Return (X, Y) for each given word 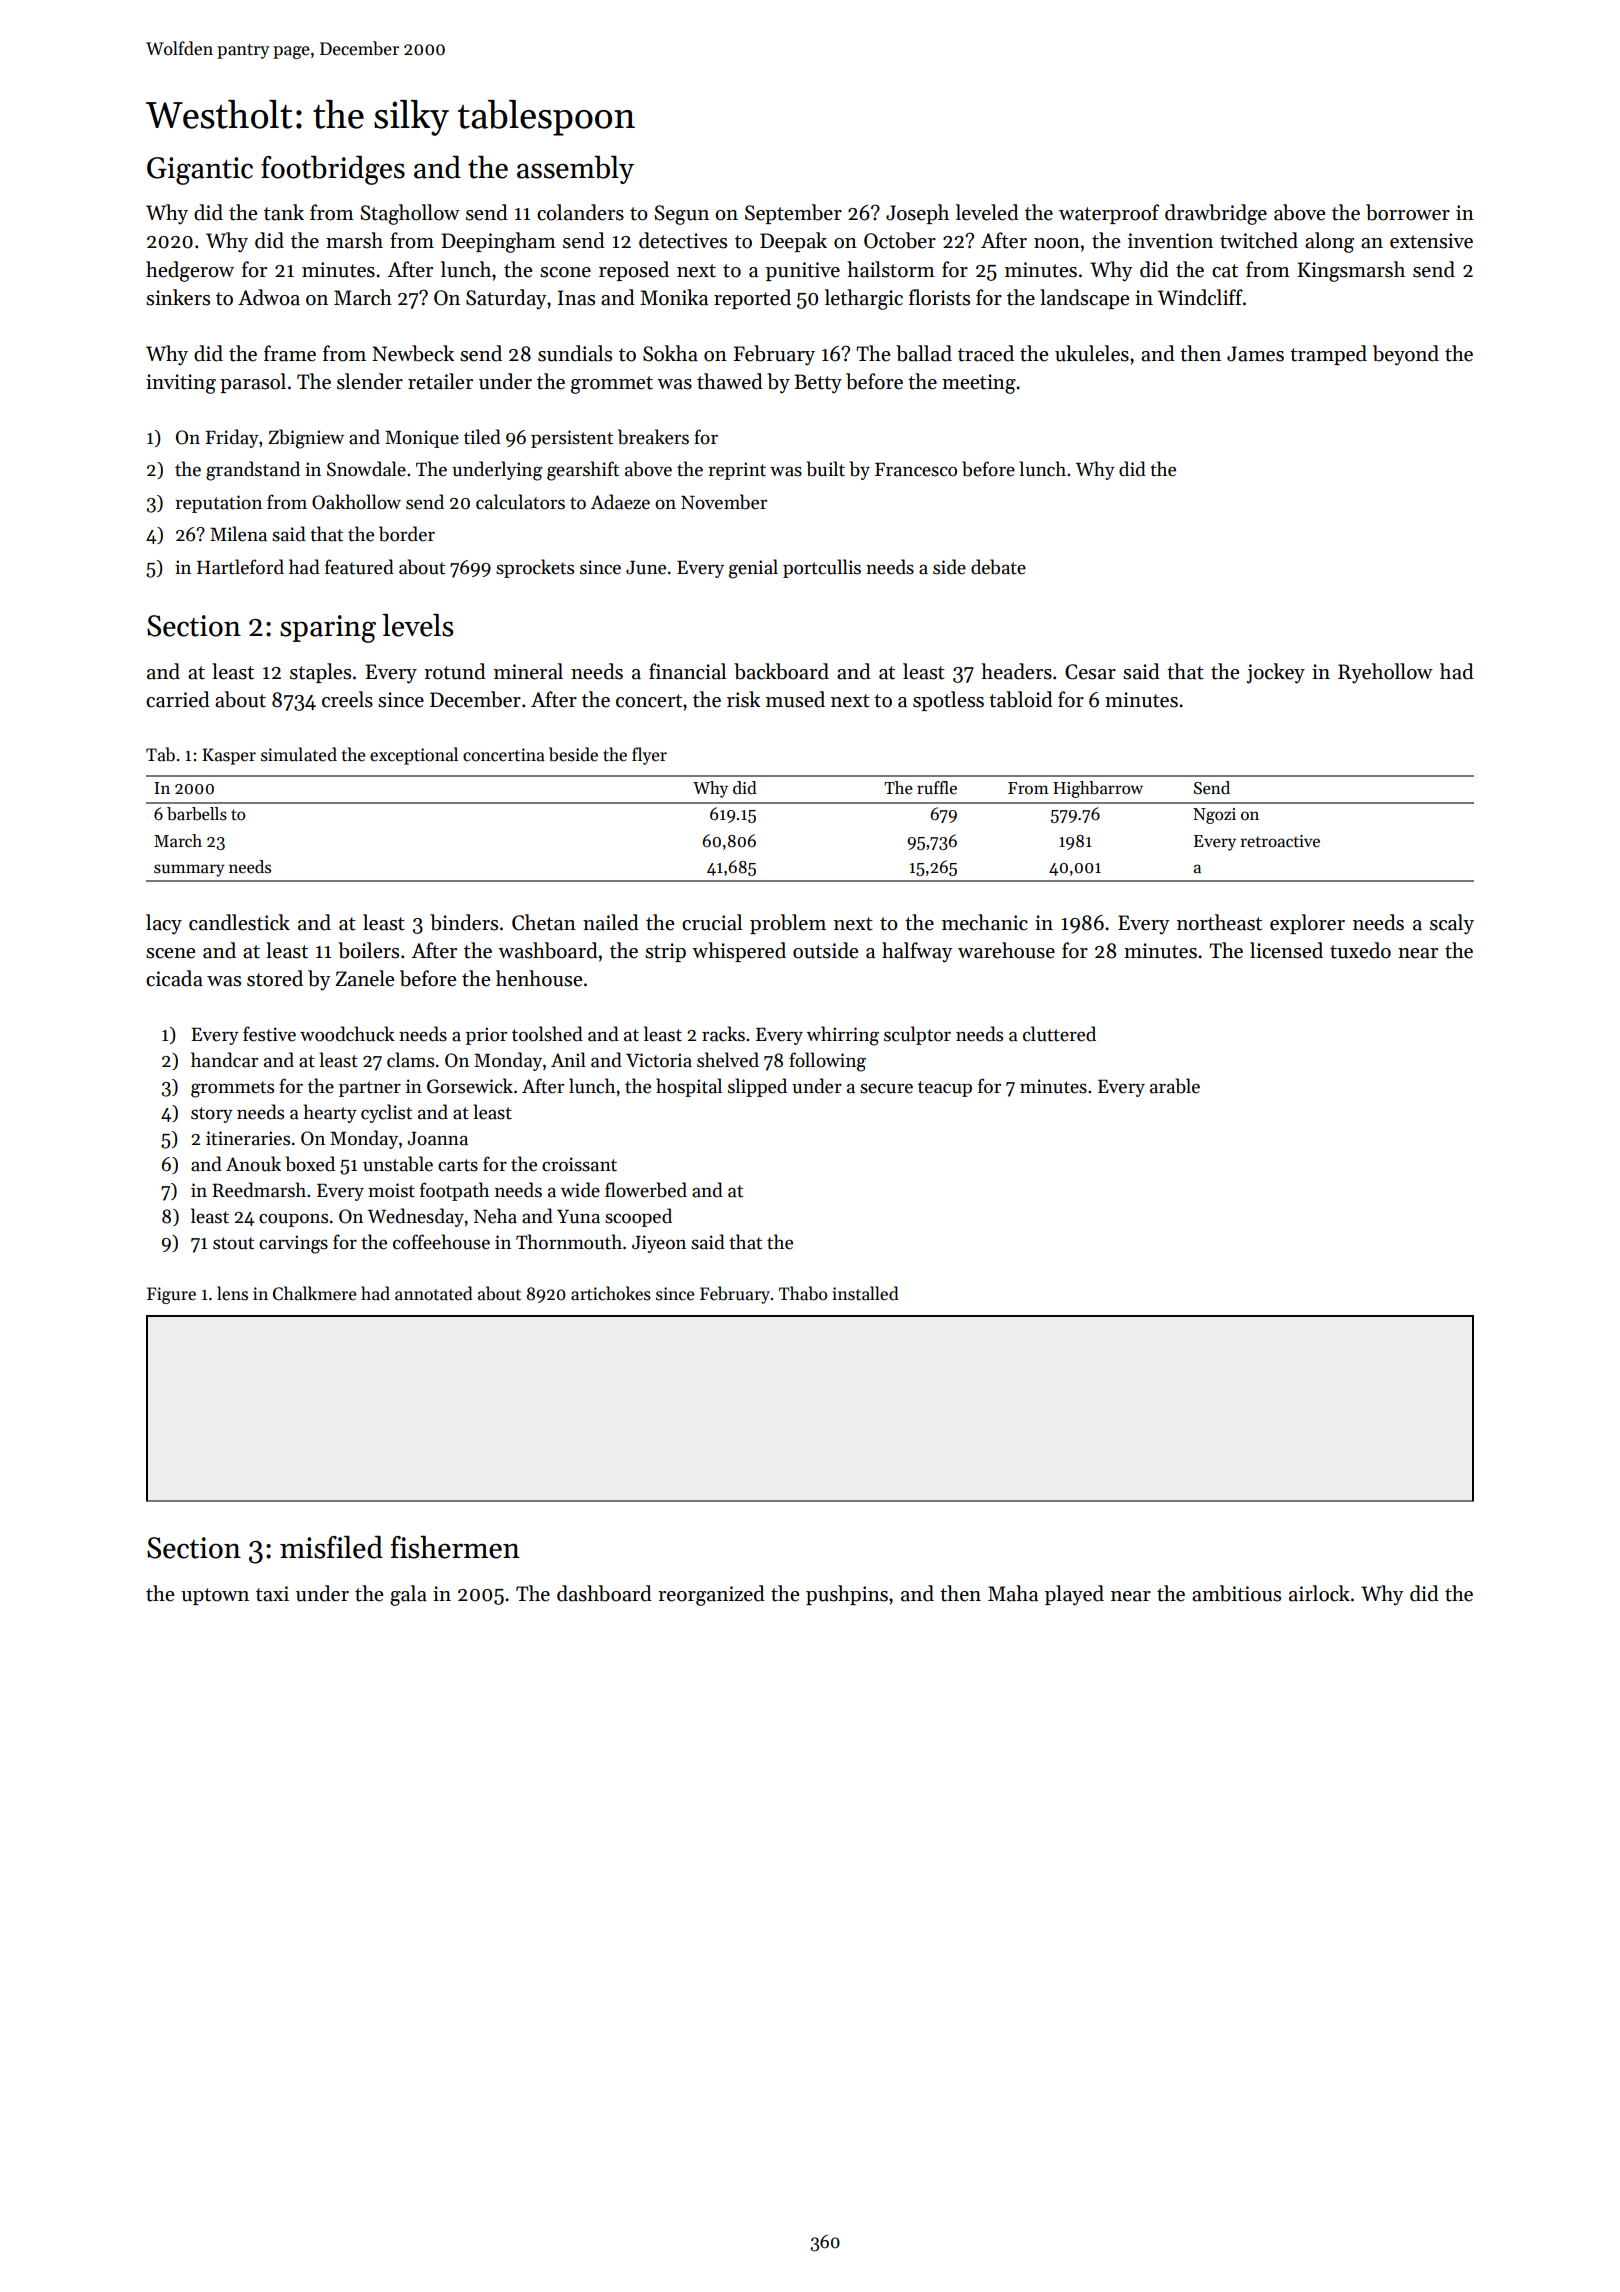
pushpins (847, 1595)
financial (687, 671)
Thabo (803, 1293)
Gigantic (200, 171)
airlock (1319, 1593)
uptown (215, 1596)
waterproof (1109, 214)
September (793, 214)
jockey (1276, 673)
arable (1175, 1086)
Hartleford (240, 567)
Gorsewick (470, 1086)
